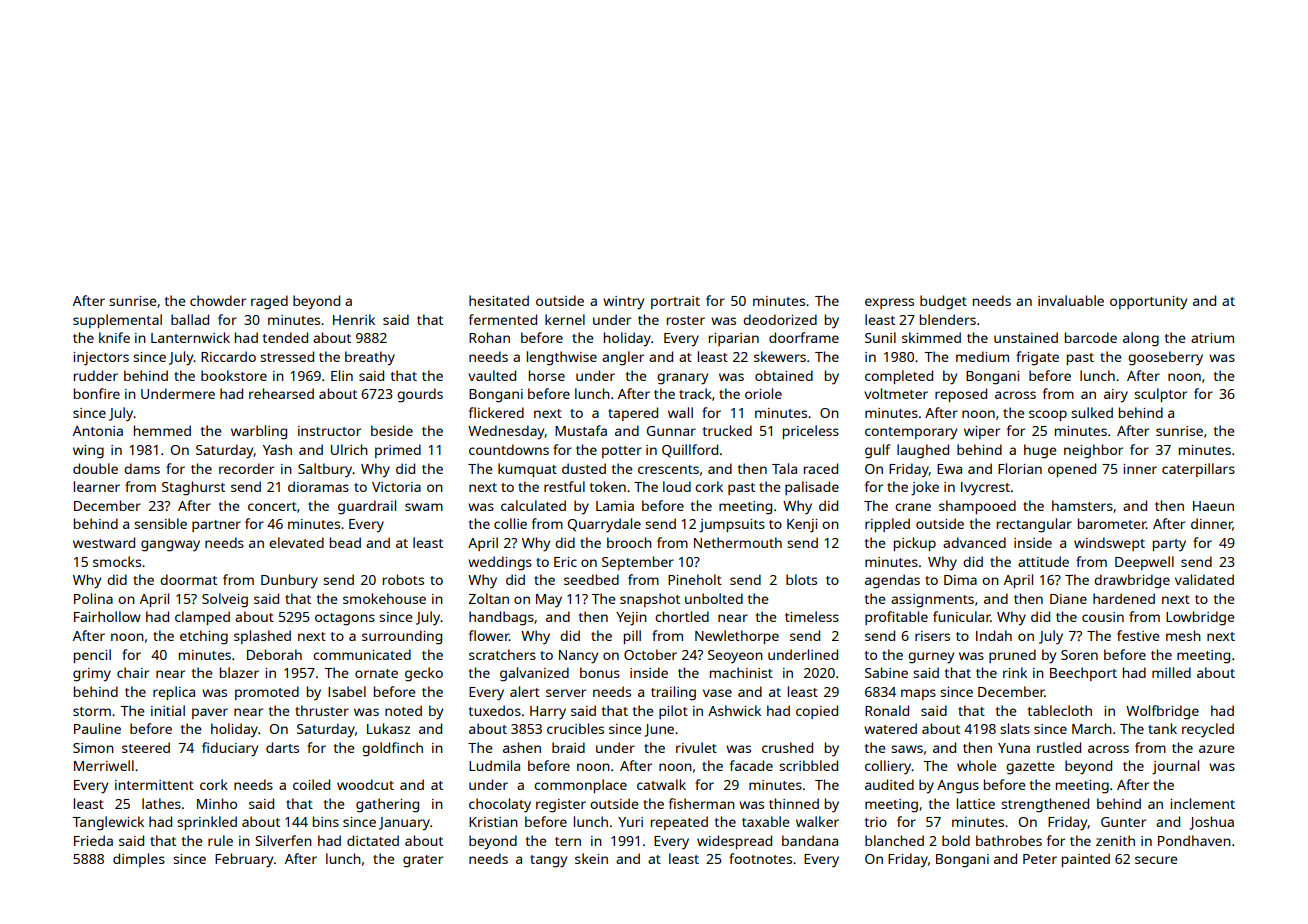  Describe the element at coordinates (108, 823) in the screenshot. I see `Tanglewick` at that location.
